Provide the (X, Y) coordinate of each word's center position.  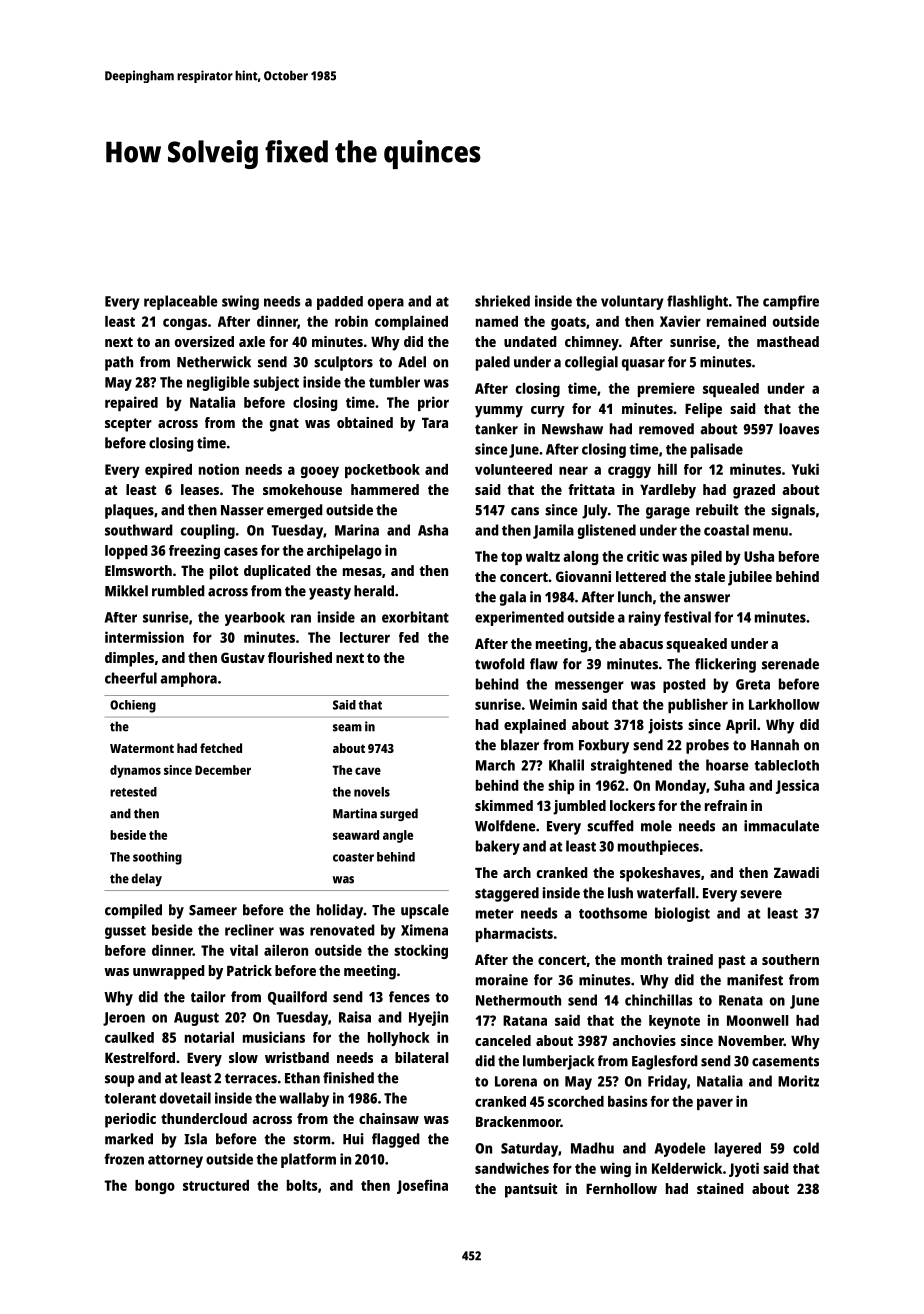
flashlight (697, 302)
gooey (320, 472)
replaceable (181, 302)
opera (386, 304)
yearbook (255, 619)
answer (707, 598)
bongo (155, 1187)
